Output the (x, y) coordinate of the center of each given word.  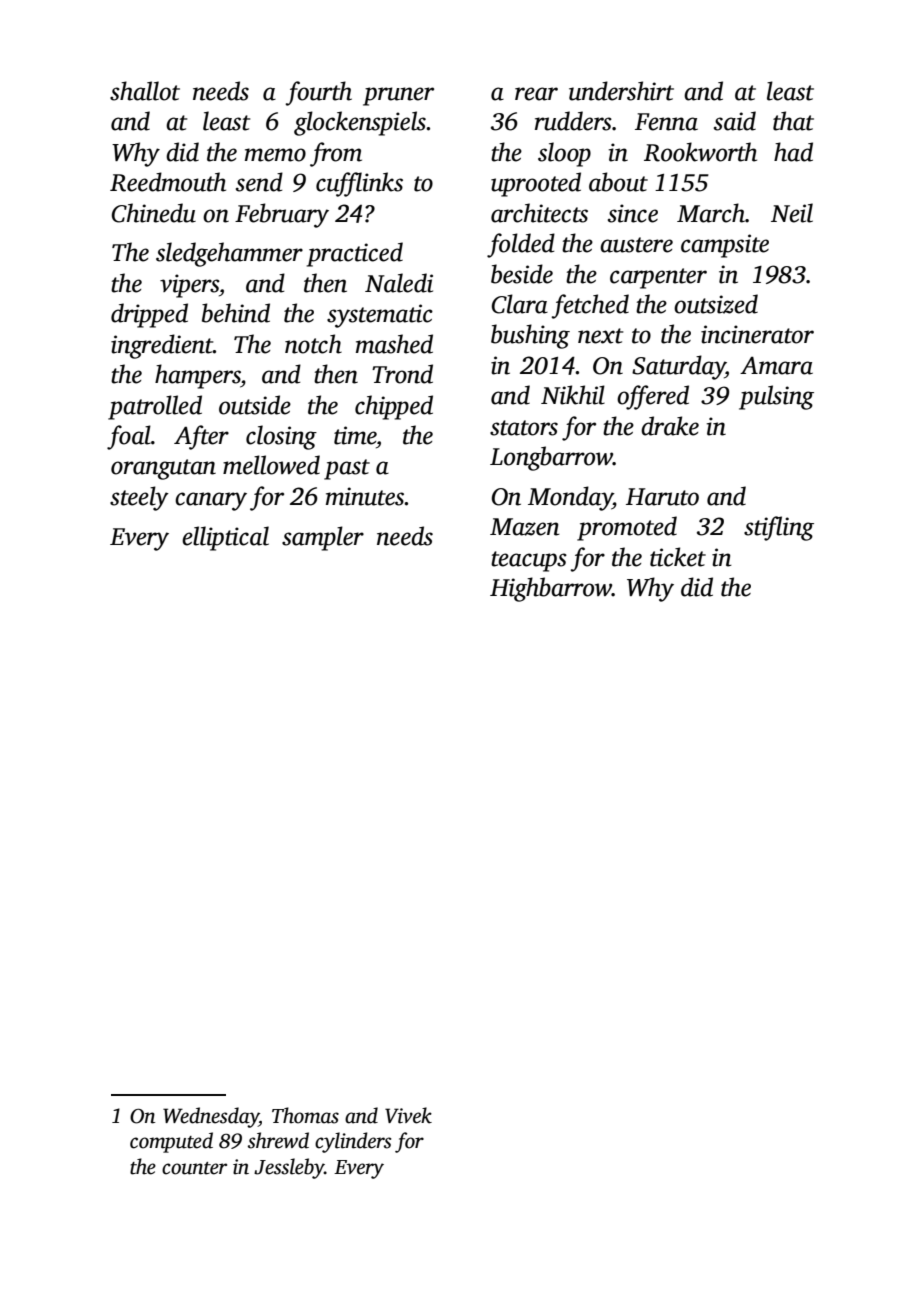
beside (522, 274)
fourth (318, 93)
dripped (149, 315)
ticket (678, 557)
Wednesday (211, 1117)
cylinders (353, 1142)
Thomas (305, 1115)
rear (536, 94)
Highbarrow (551, 589)
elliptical (225, 538)
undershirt (621, 91)
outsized (716, 304)
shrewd (278, 1140)
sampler (323, 538)
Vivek (408, 1115)
